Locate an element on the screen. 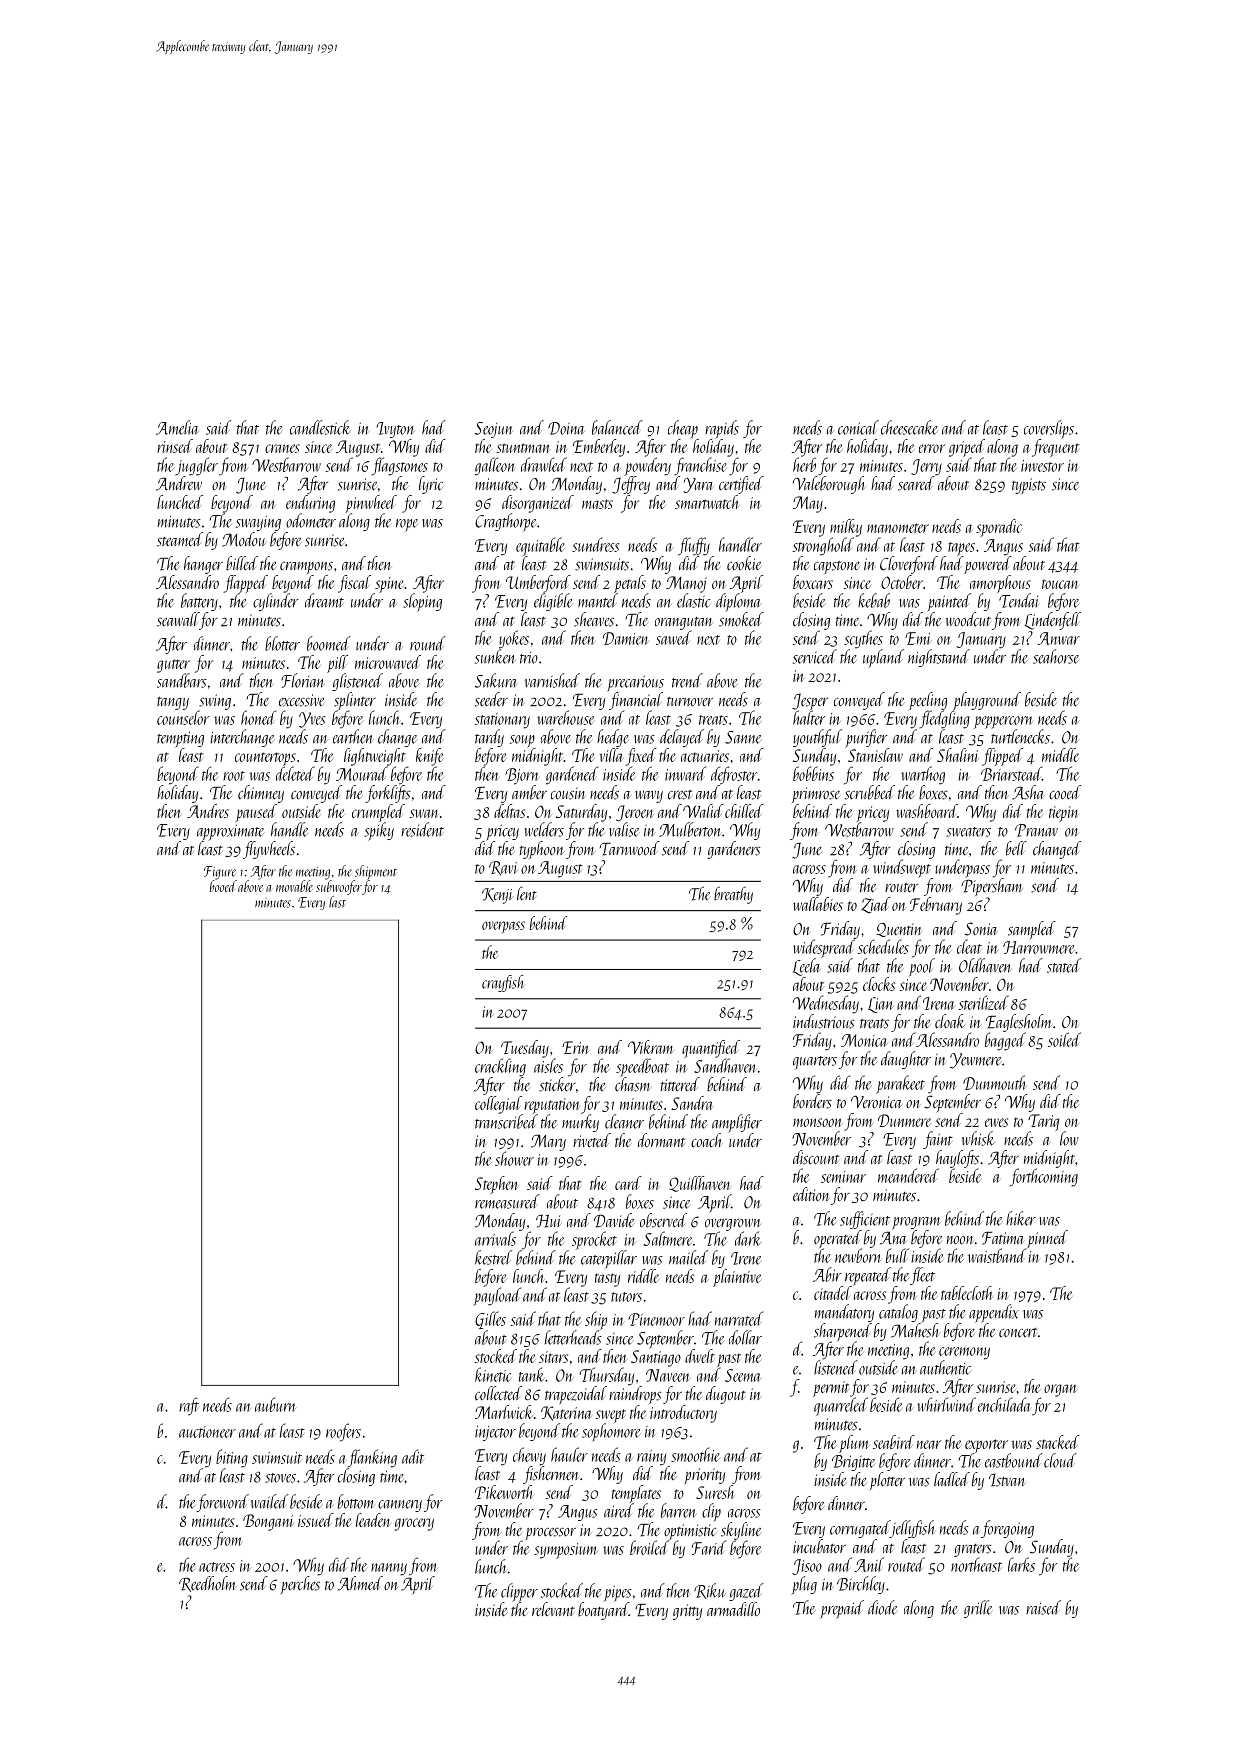 Image resolution: width=1236 pixels, height=1749 pixels. conical is located at coordinates (858, 427).
